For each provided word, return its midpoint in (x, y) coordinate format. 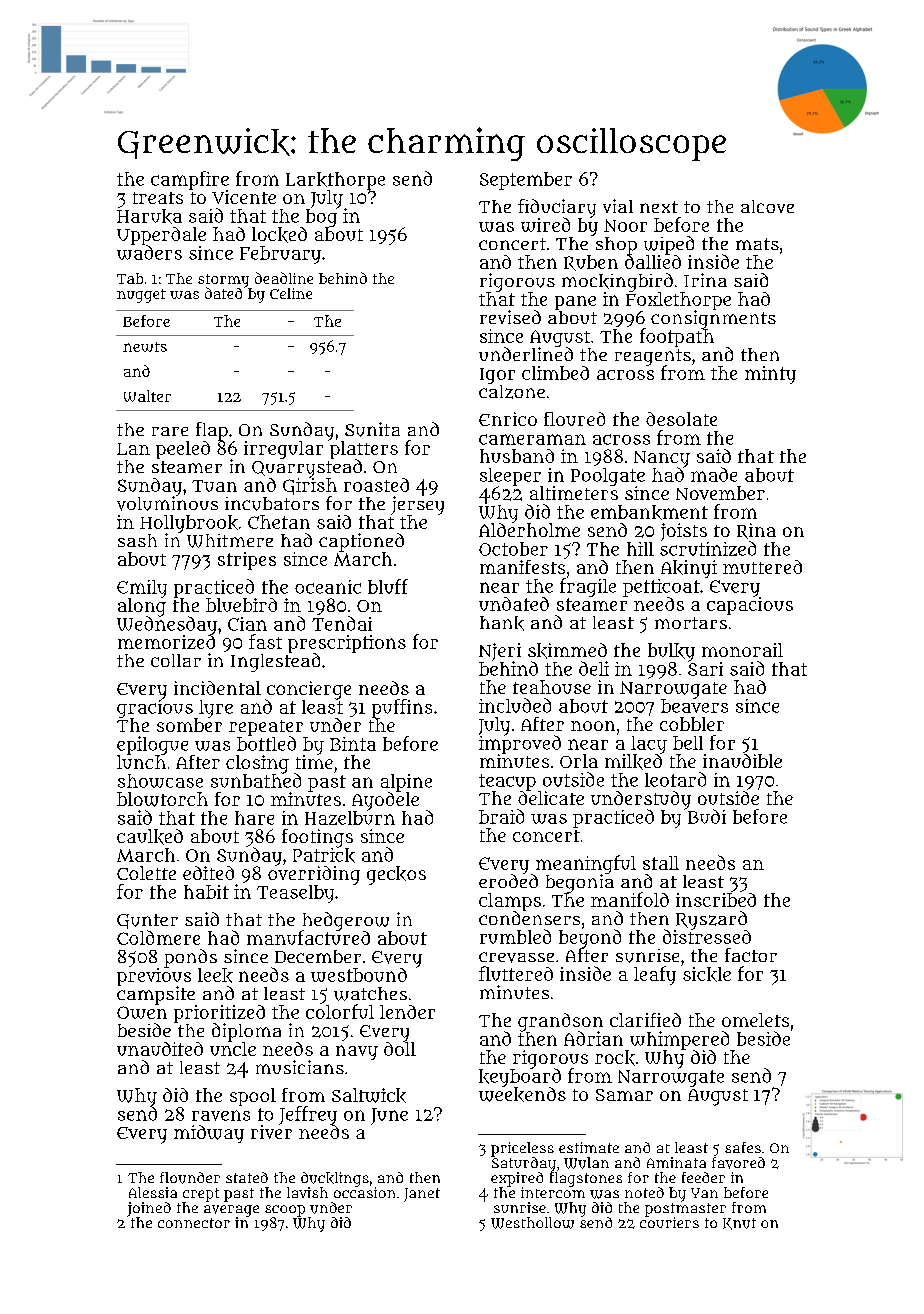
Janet (422, 1195)
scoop (285, 1211)
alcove (767, 206)
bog (321, 218)
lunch (141, 762)
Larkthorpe (335, 181)
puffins (402, 708)
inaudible (742, 761)
